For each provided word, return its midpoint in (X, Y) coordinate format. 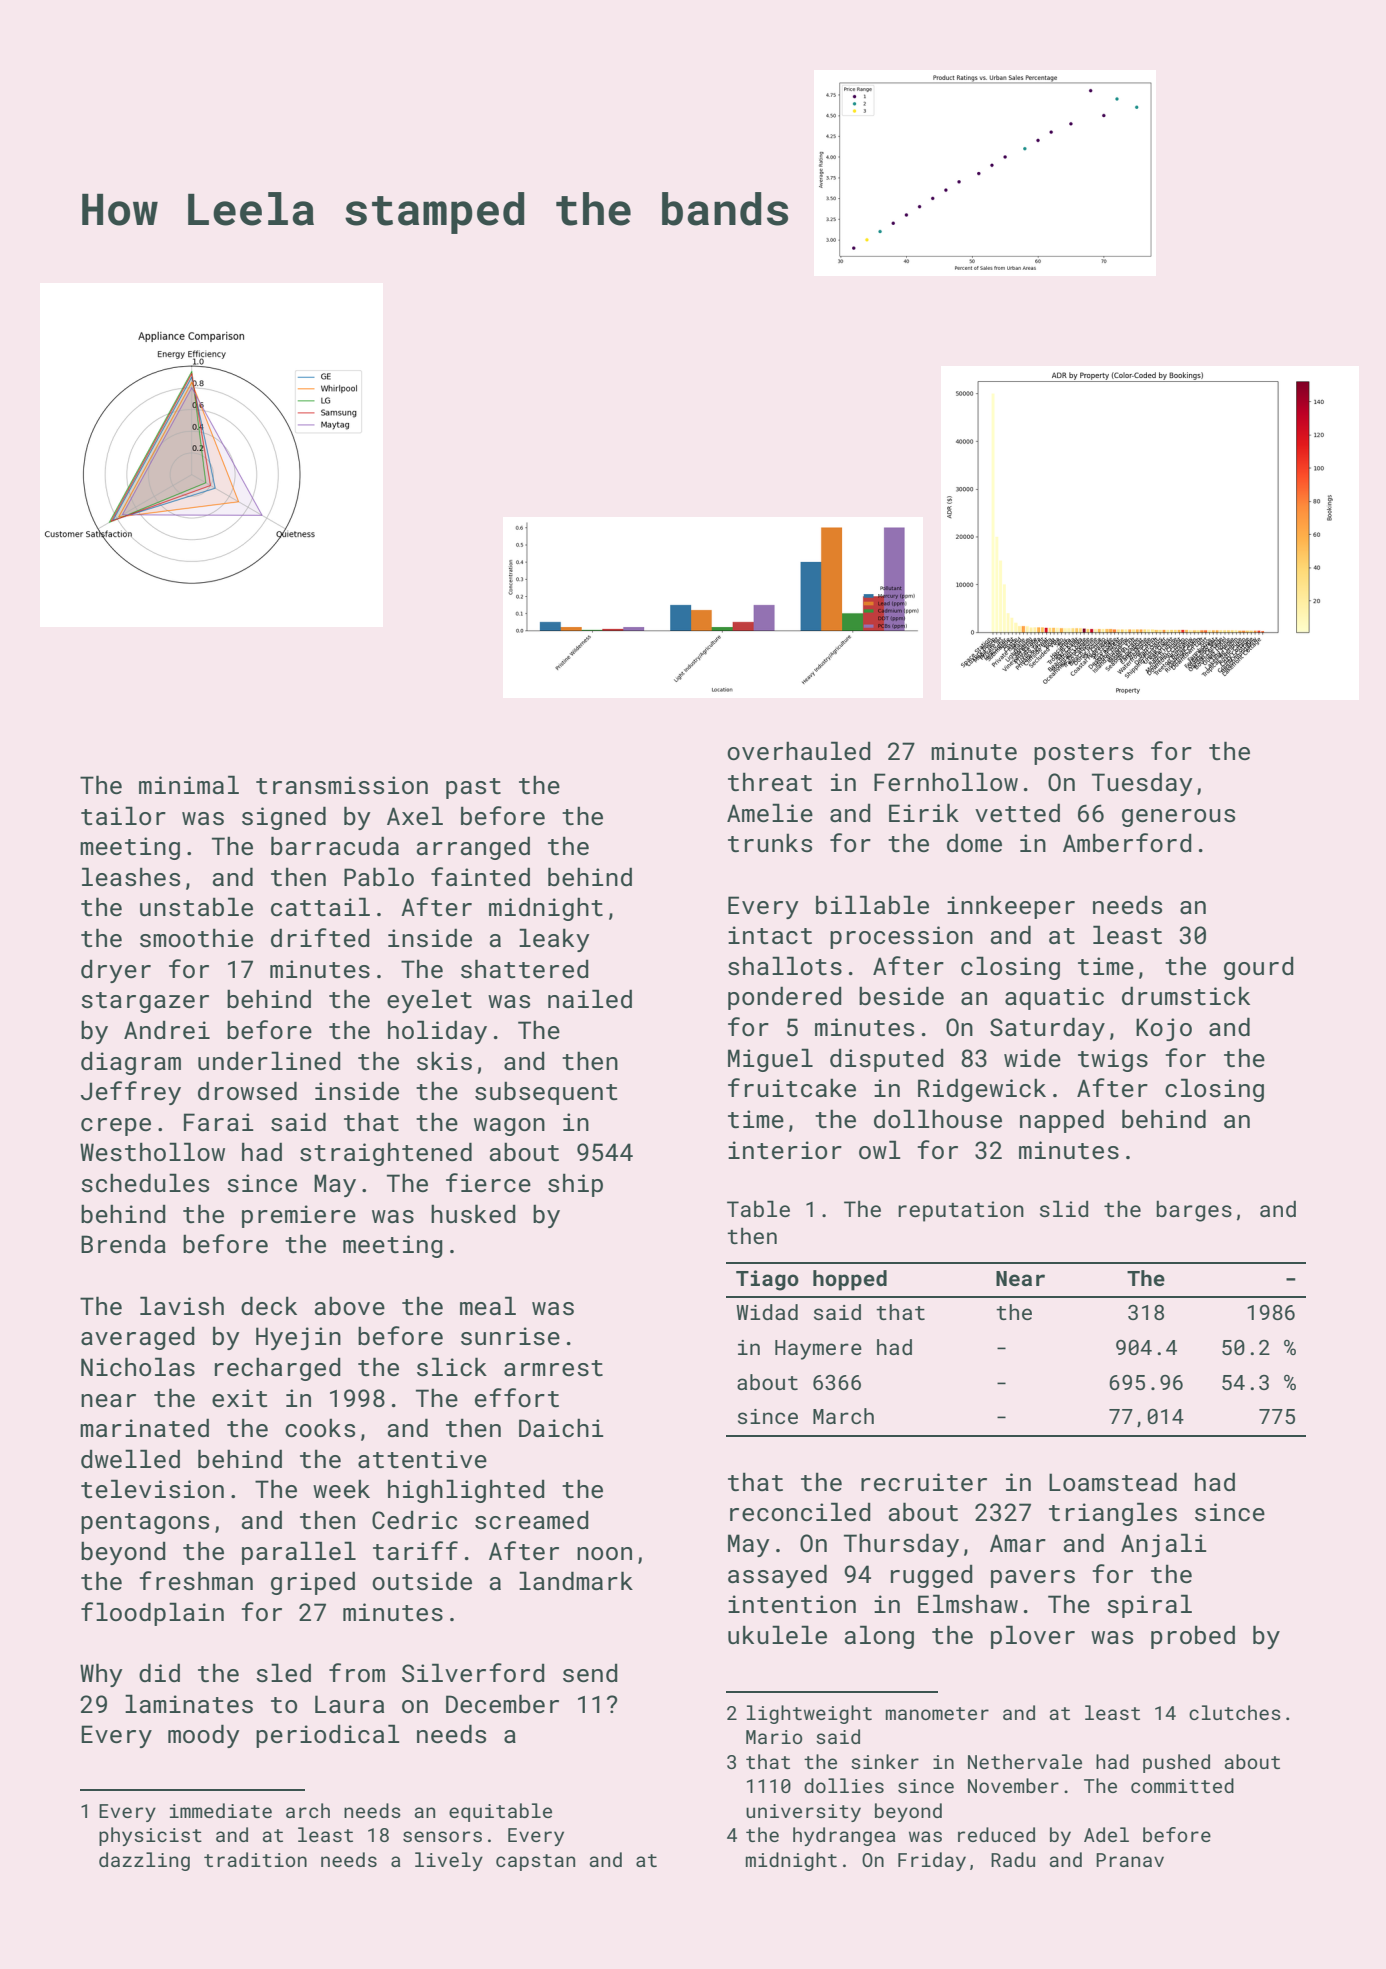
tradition (255, 1859)
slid (1064, 1208)
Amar (1018, 1543)
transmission (342, 785)
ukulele (777, 1634)
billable (872, 904)
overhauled (799, 750)
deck (269, 1305)
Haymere (818, 1350)
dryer (116, 971)
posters (1083, 754)
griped (313, 1583)
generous (1178, 818)
